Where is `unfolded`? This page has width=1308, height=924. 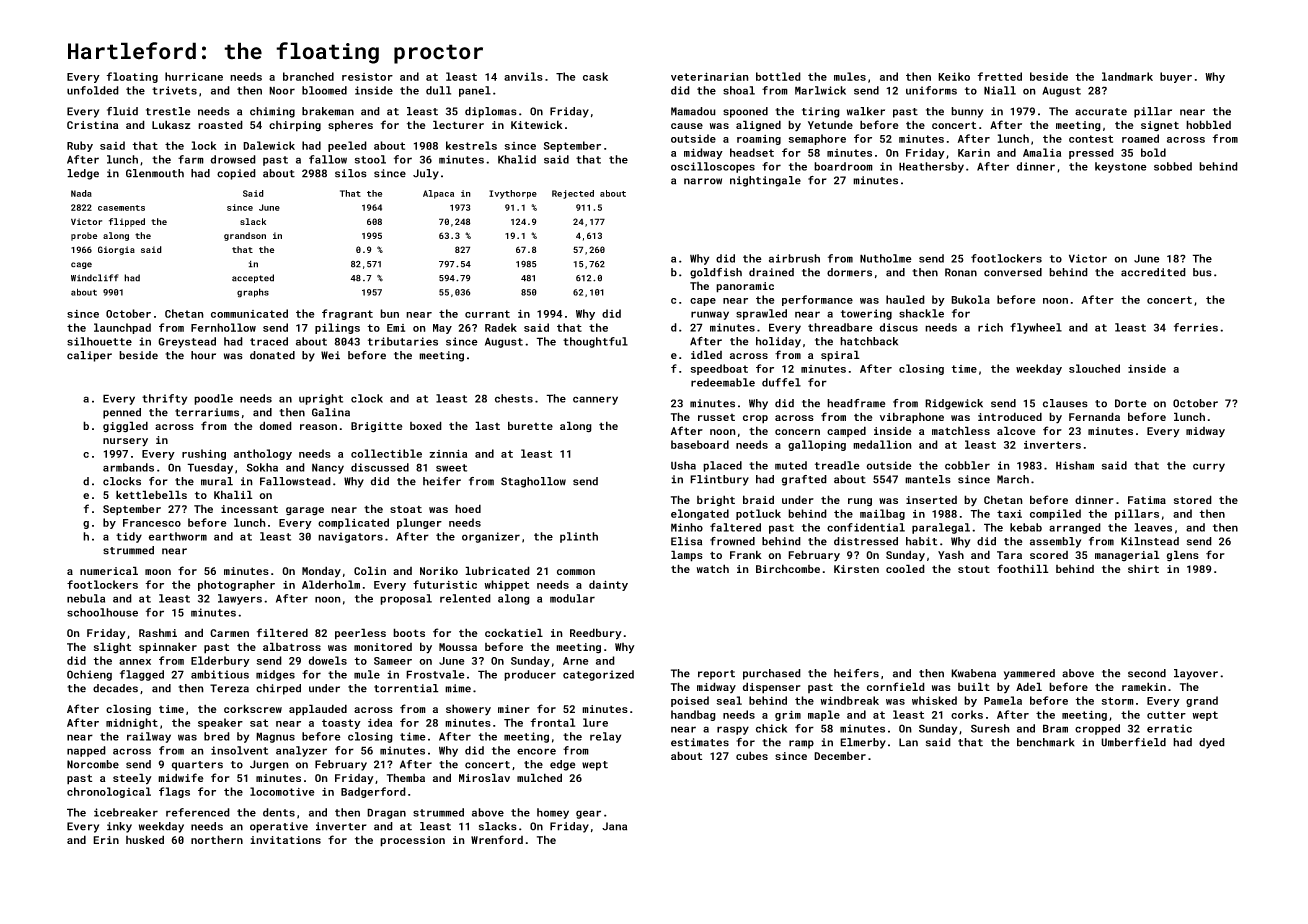 unfolded is located at coordinates (93, 90).
